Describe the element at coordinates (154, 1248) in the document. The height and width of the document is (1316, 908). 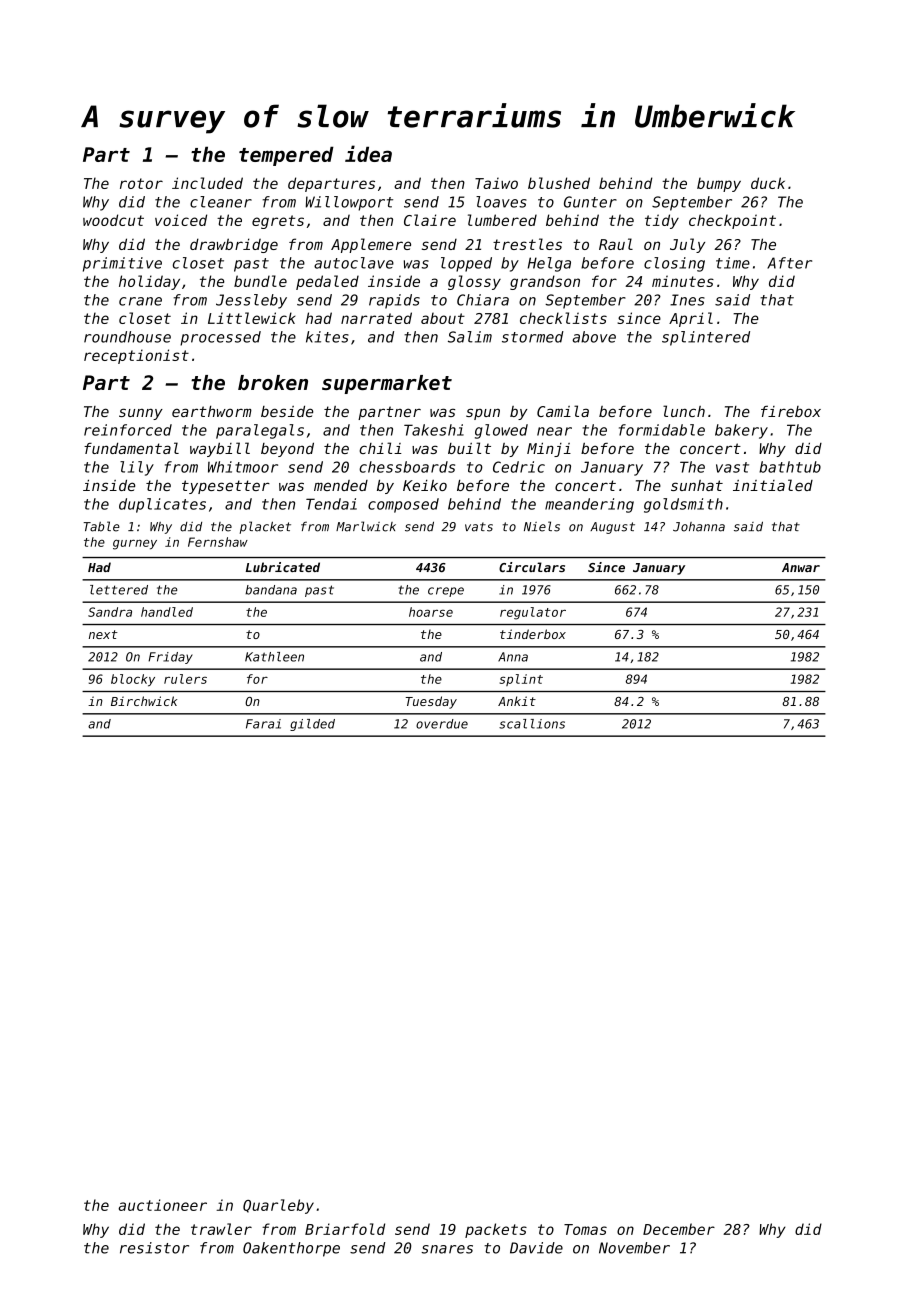
I see `resistor` at that location.
